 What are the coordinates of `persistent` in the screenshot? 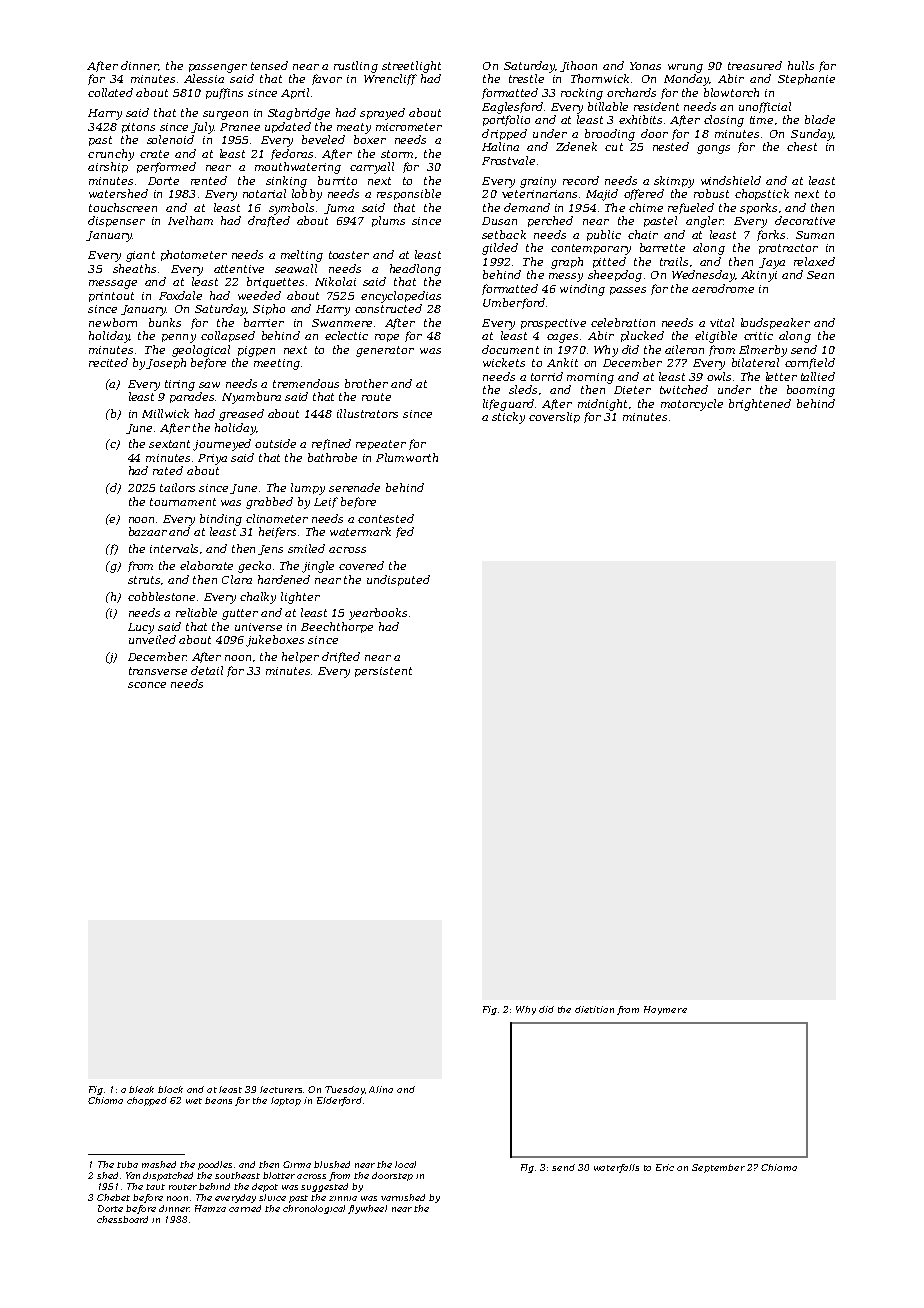 It's located at (383, 672).
